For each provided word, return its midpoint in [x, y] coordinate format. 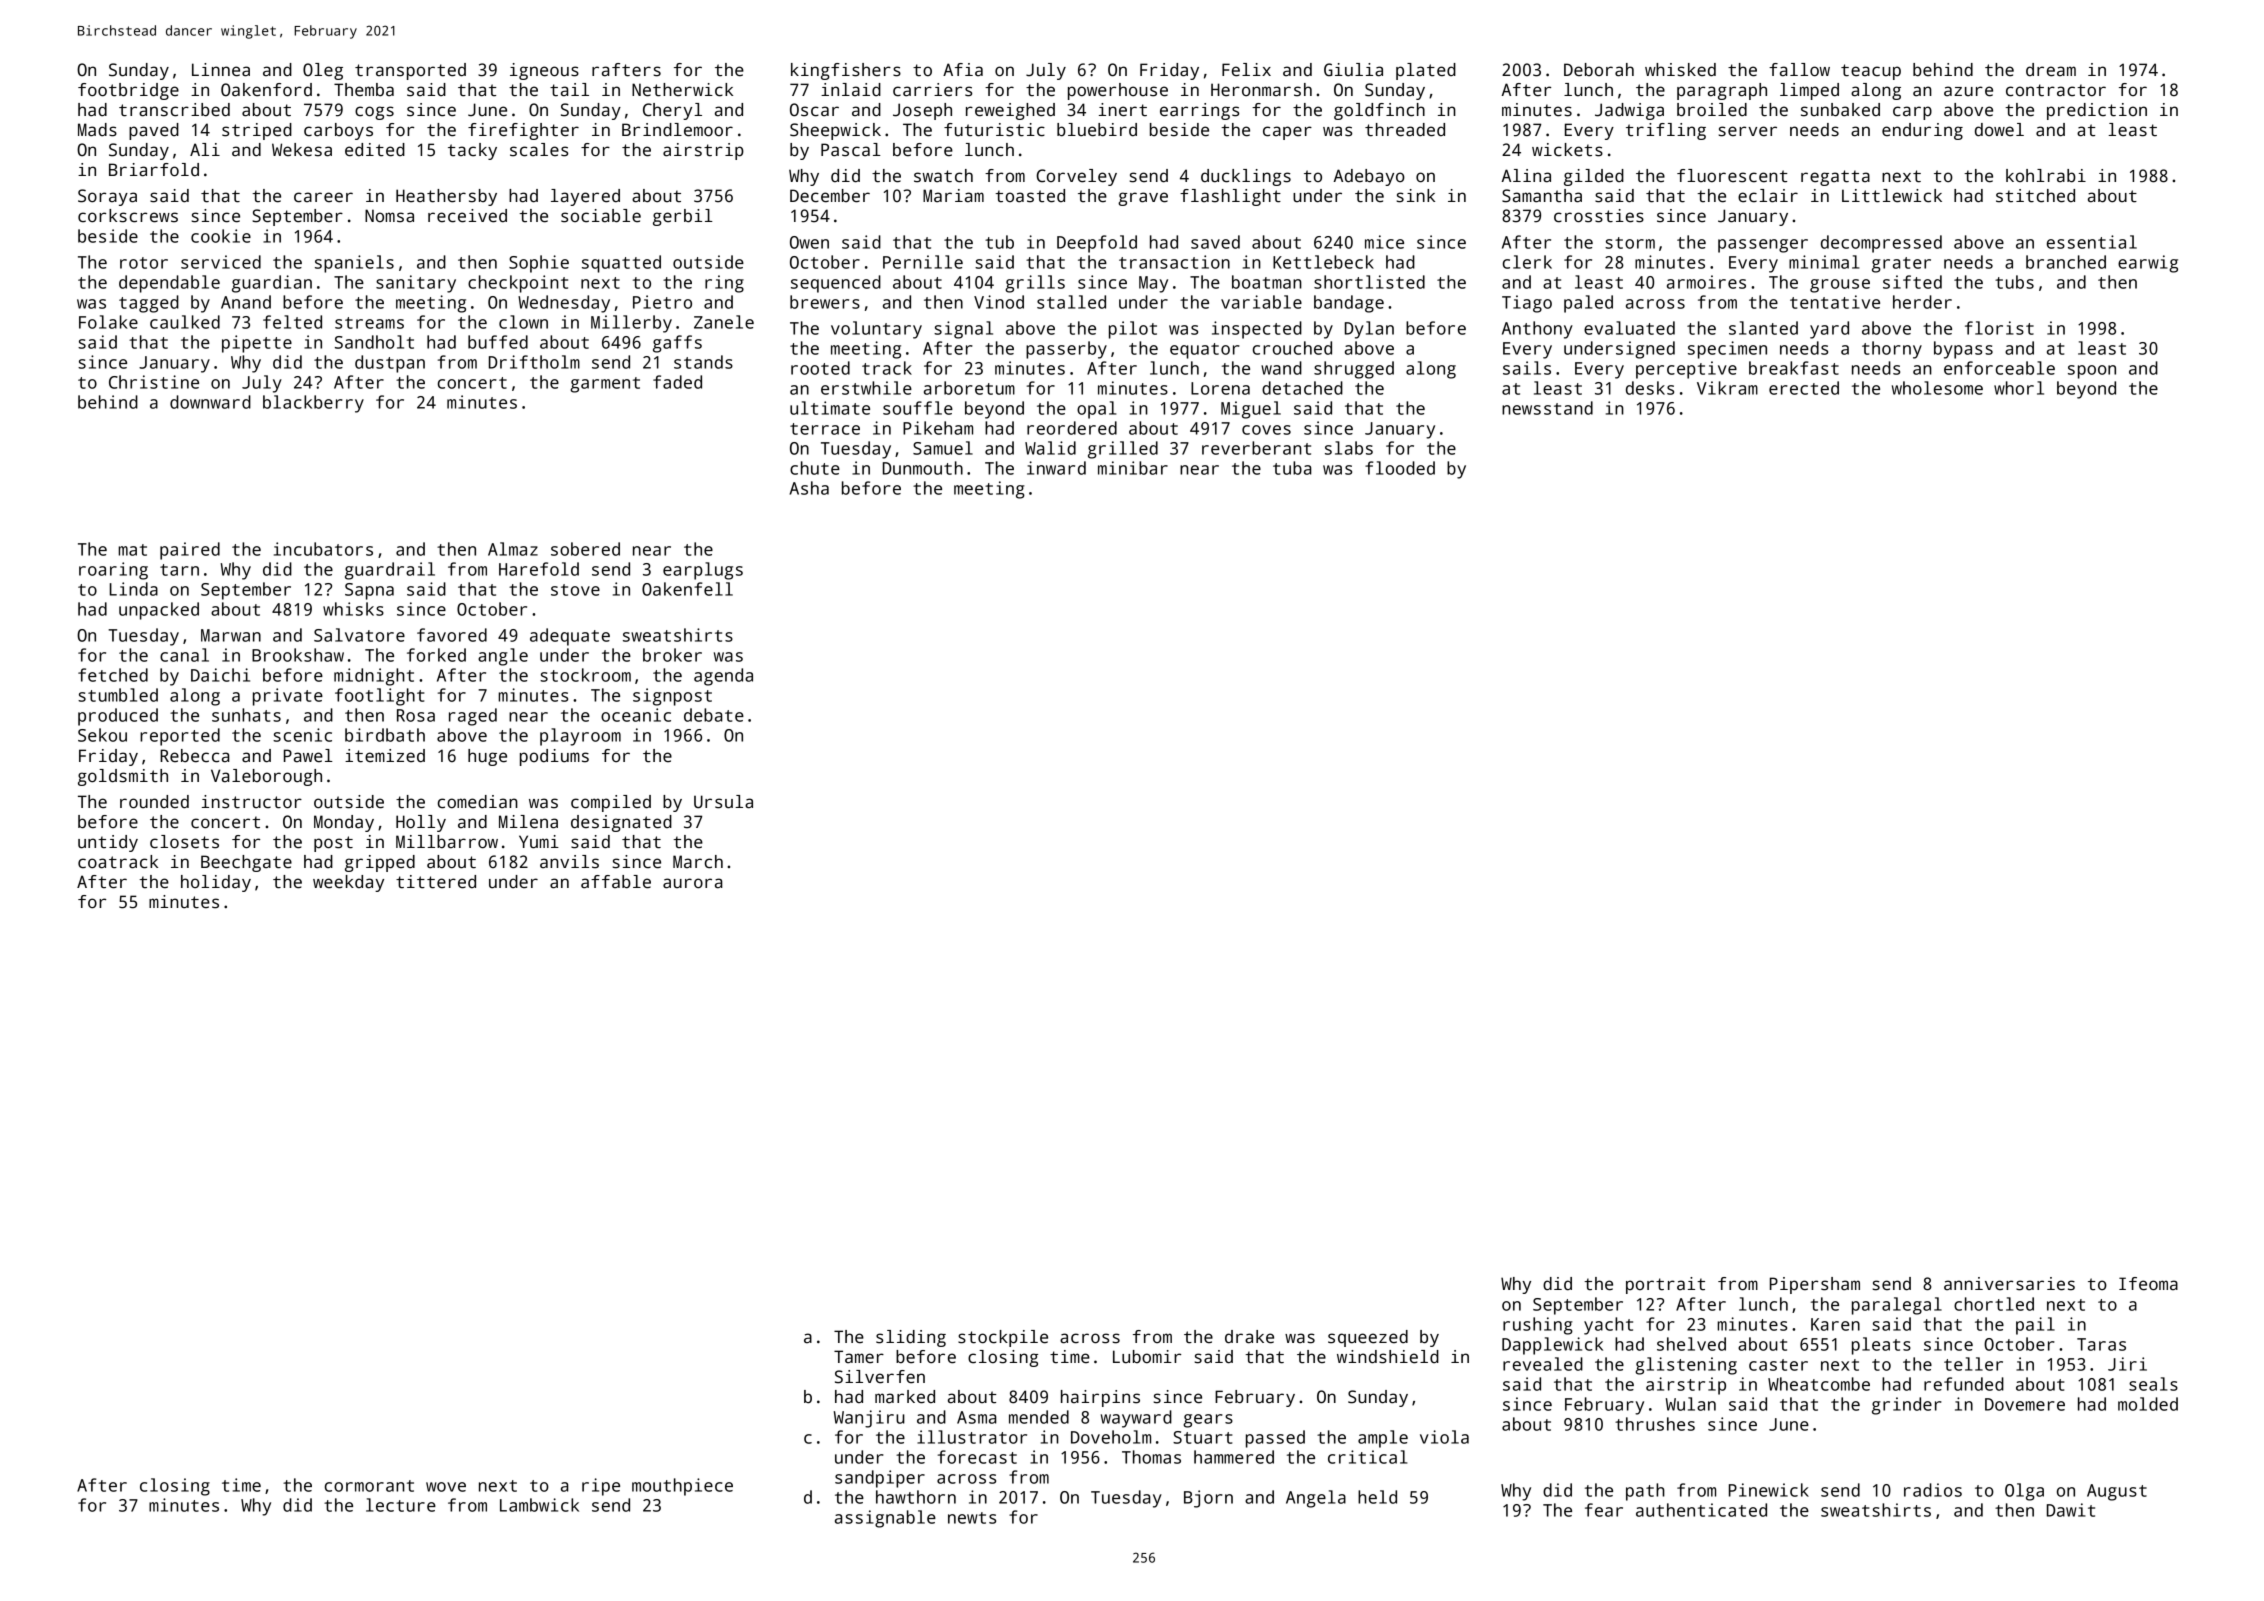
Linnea [221, 70]
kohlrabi [2046, 176]
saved [1215, 242]
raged [473, 717]
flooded [1400, 468]
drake [1249, 1337]
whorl [2019, 388]
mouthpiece [682, 1487]
